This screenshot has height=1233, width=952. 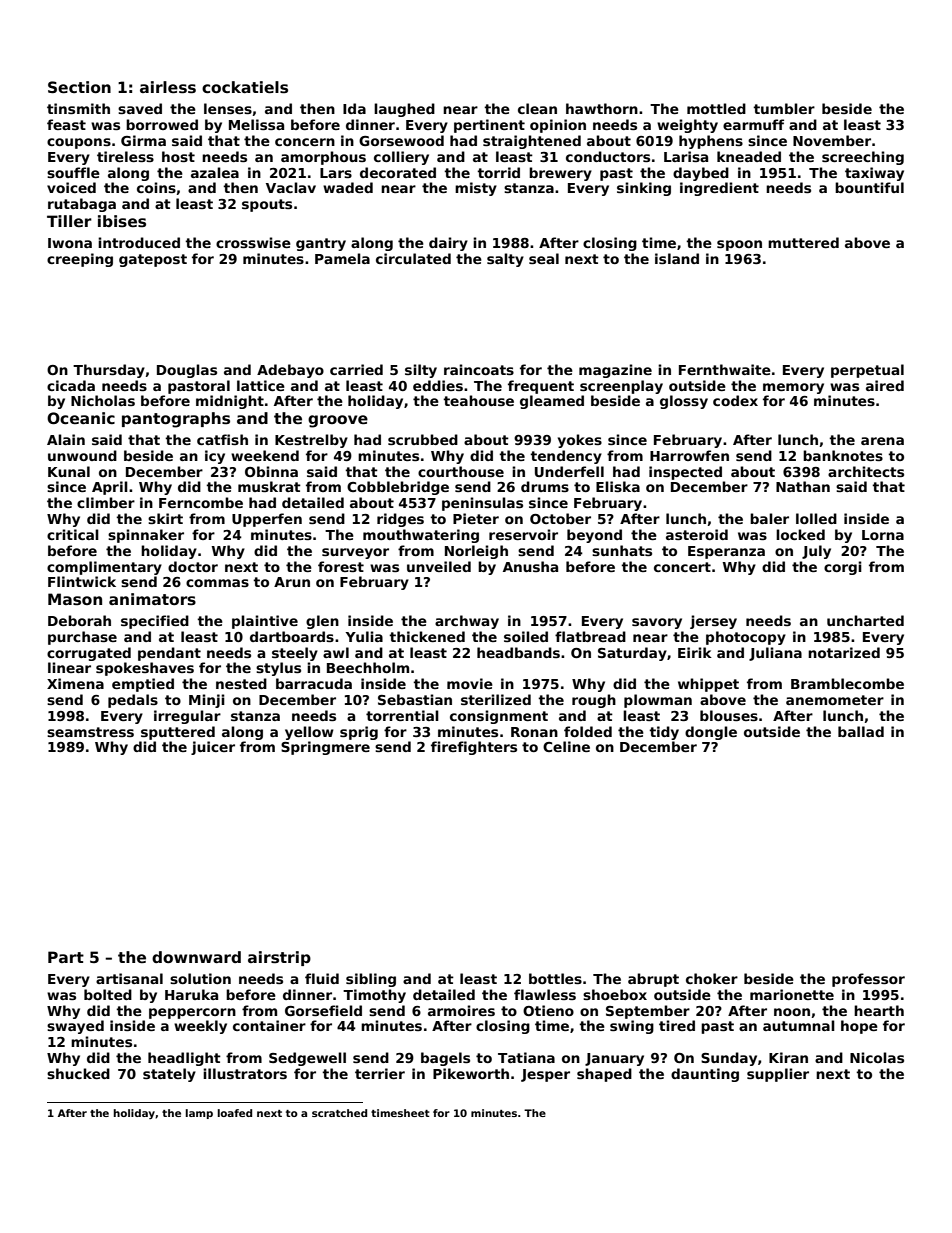 What do you see at coordinates (207, 701) in the screenshot?
I see `Minji` at bounding box center [207, 701].
